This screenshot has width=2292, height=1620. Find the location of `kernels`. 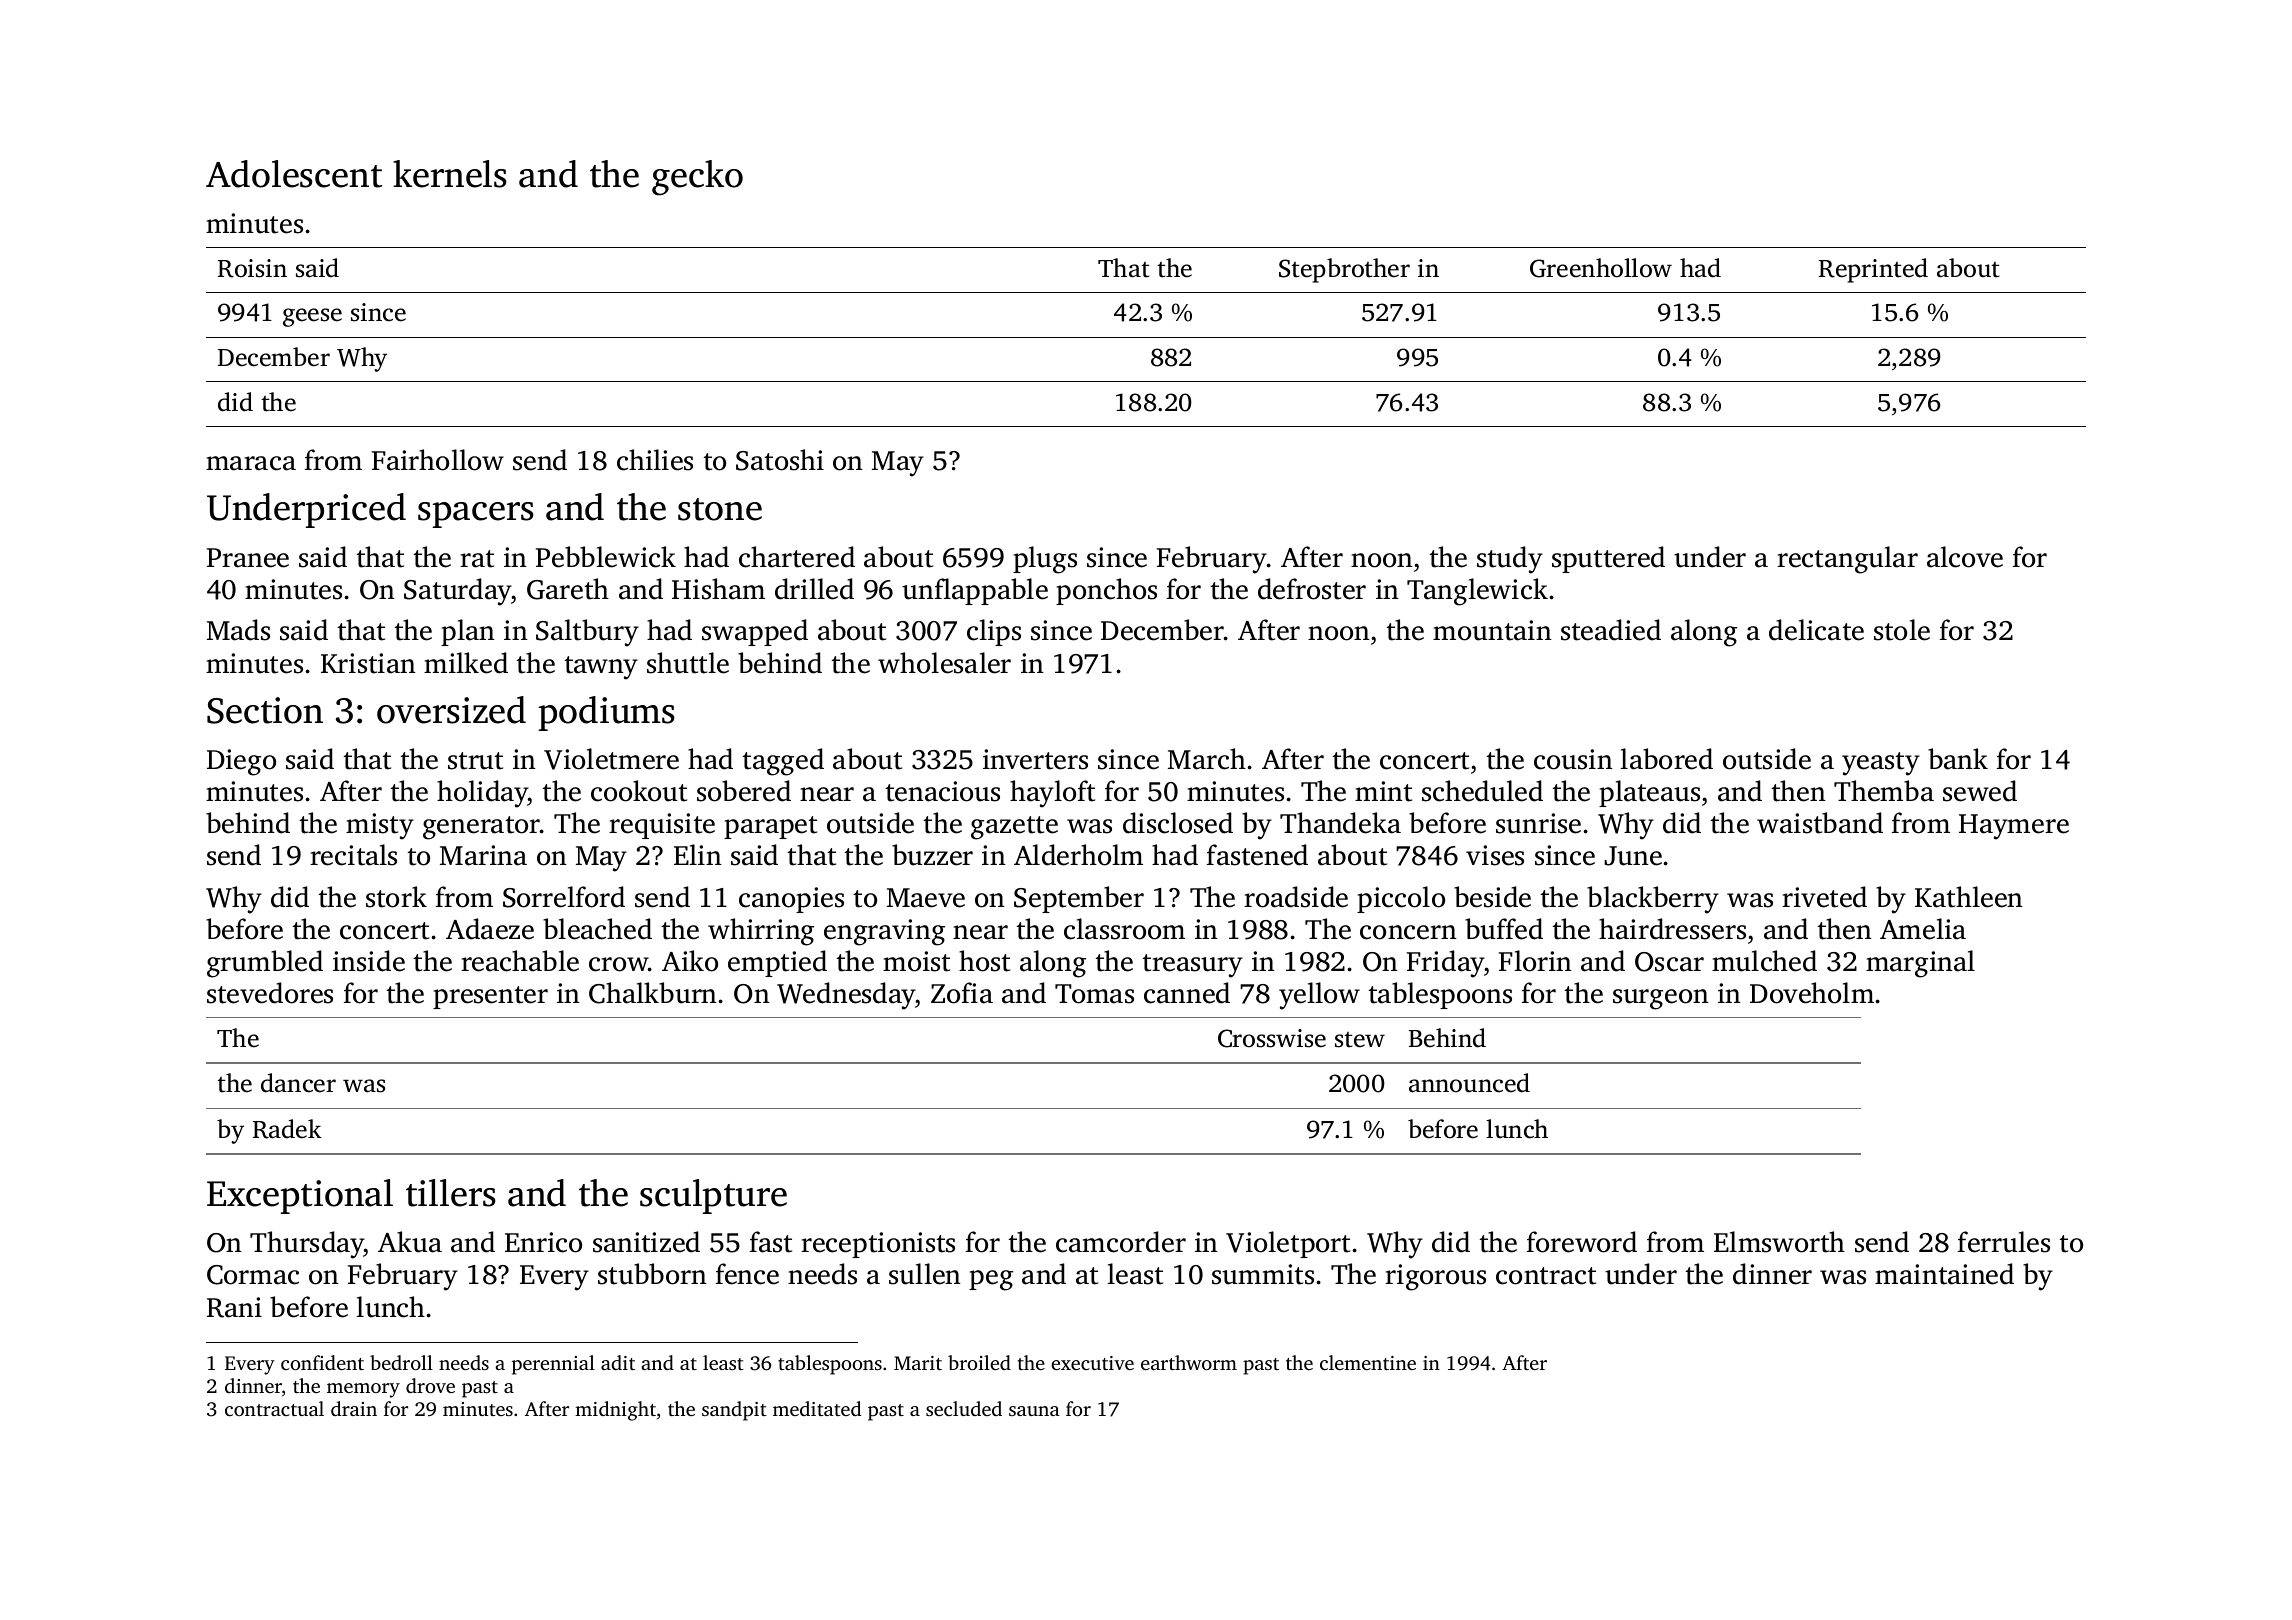

kernels is located at coordinates (450, 174).
